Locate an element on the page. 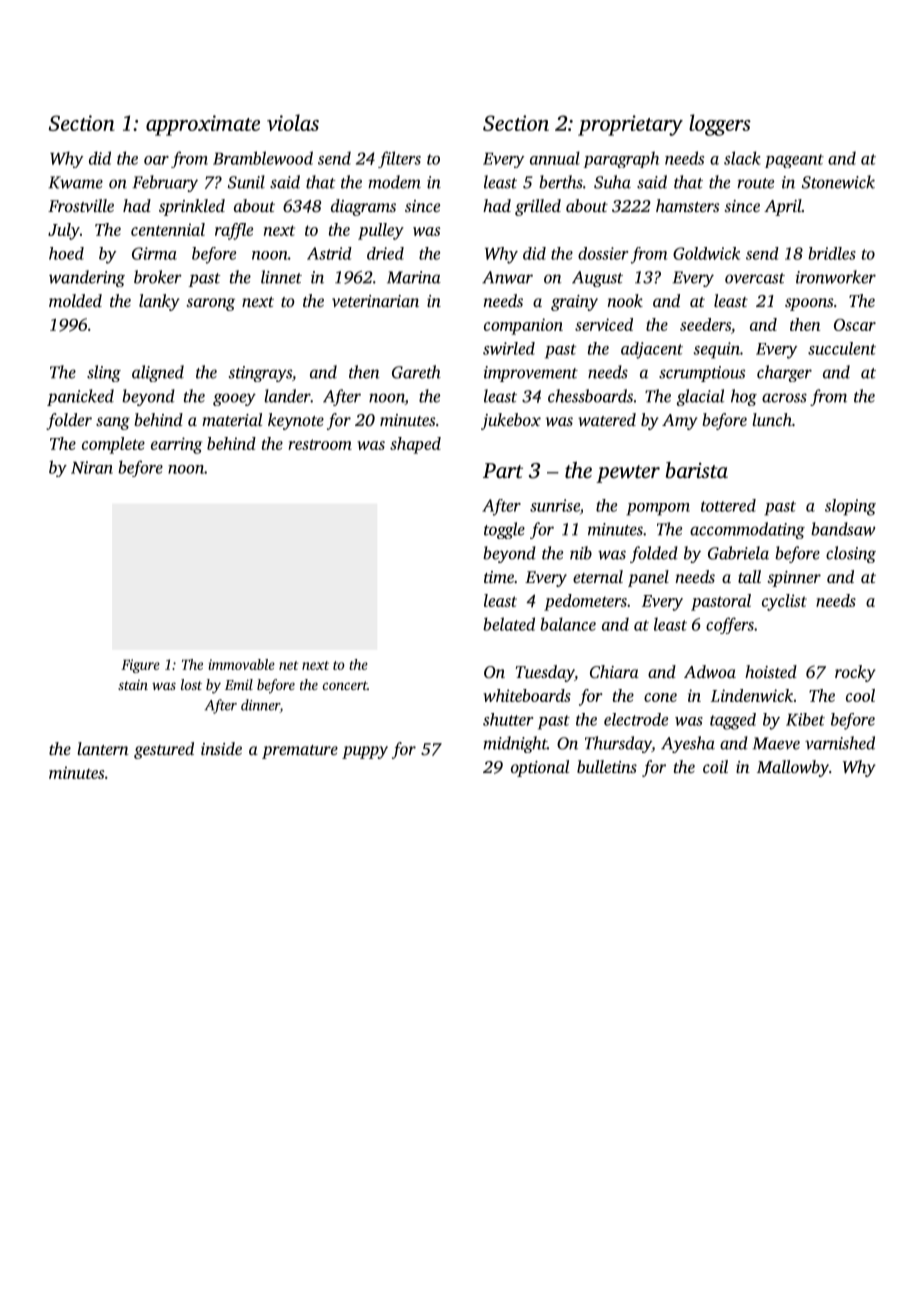  stain is located at coordinates (133, 685).
